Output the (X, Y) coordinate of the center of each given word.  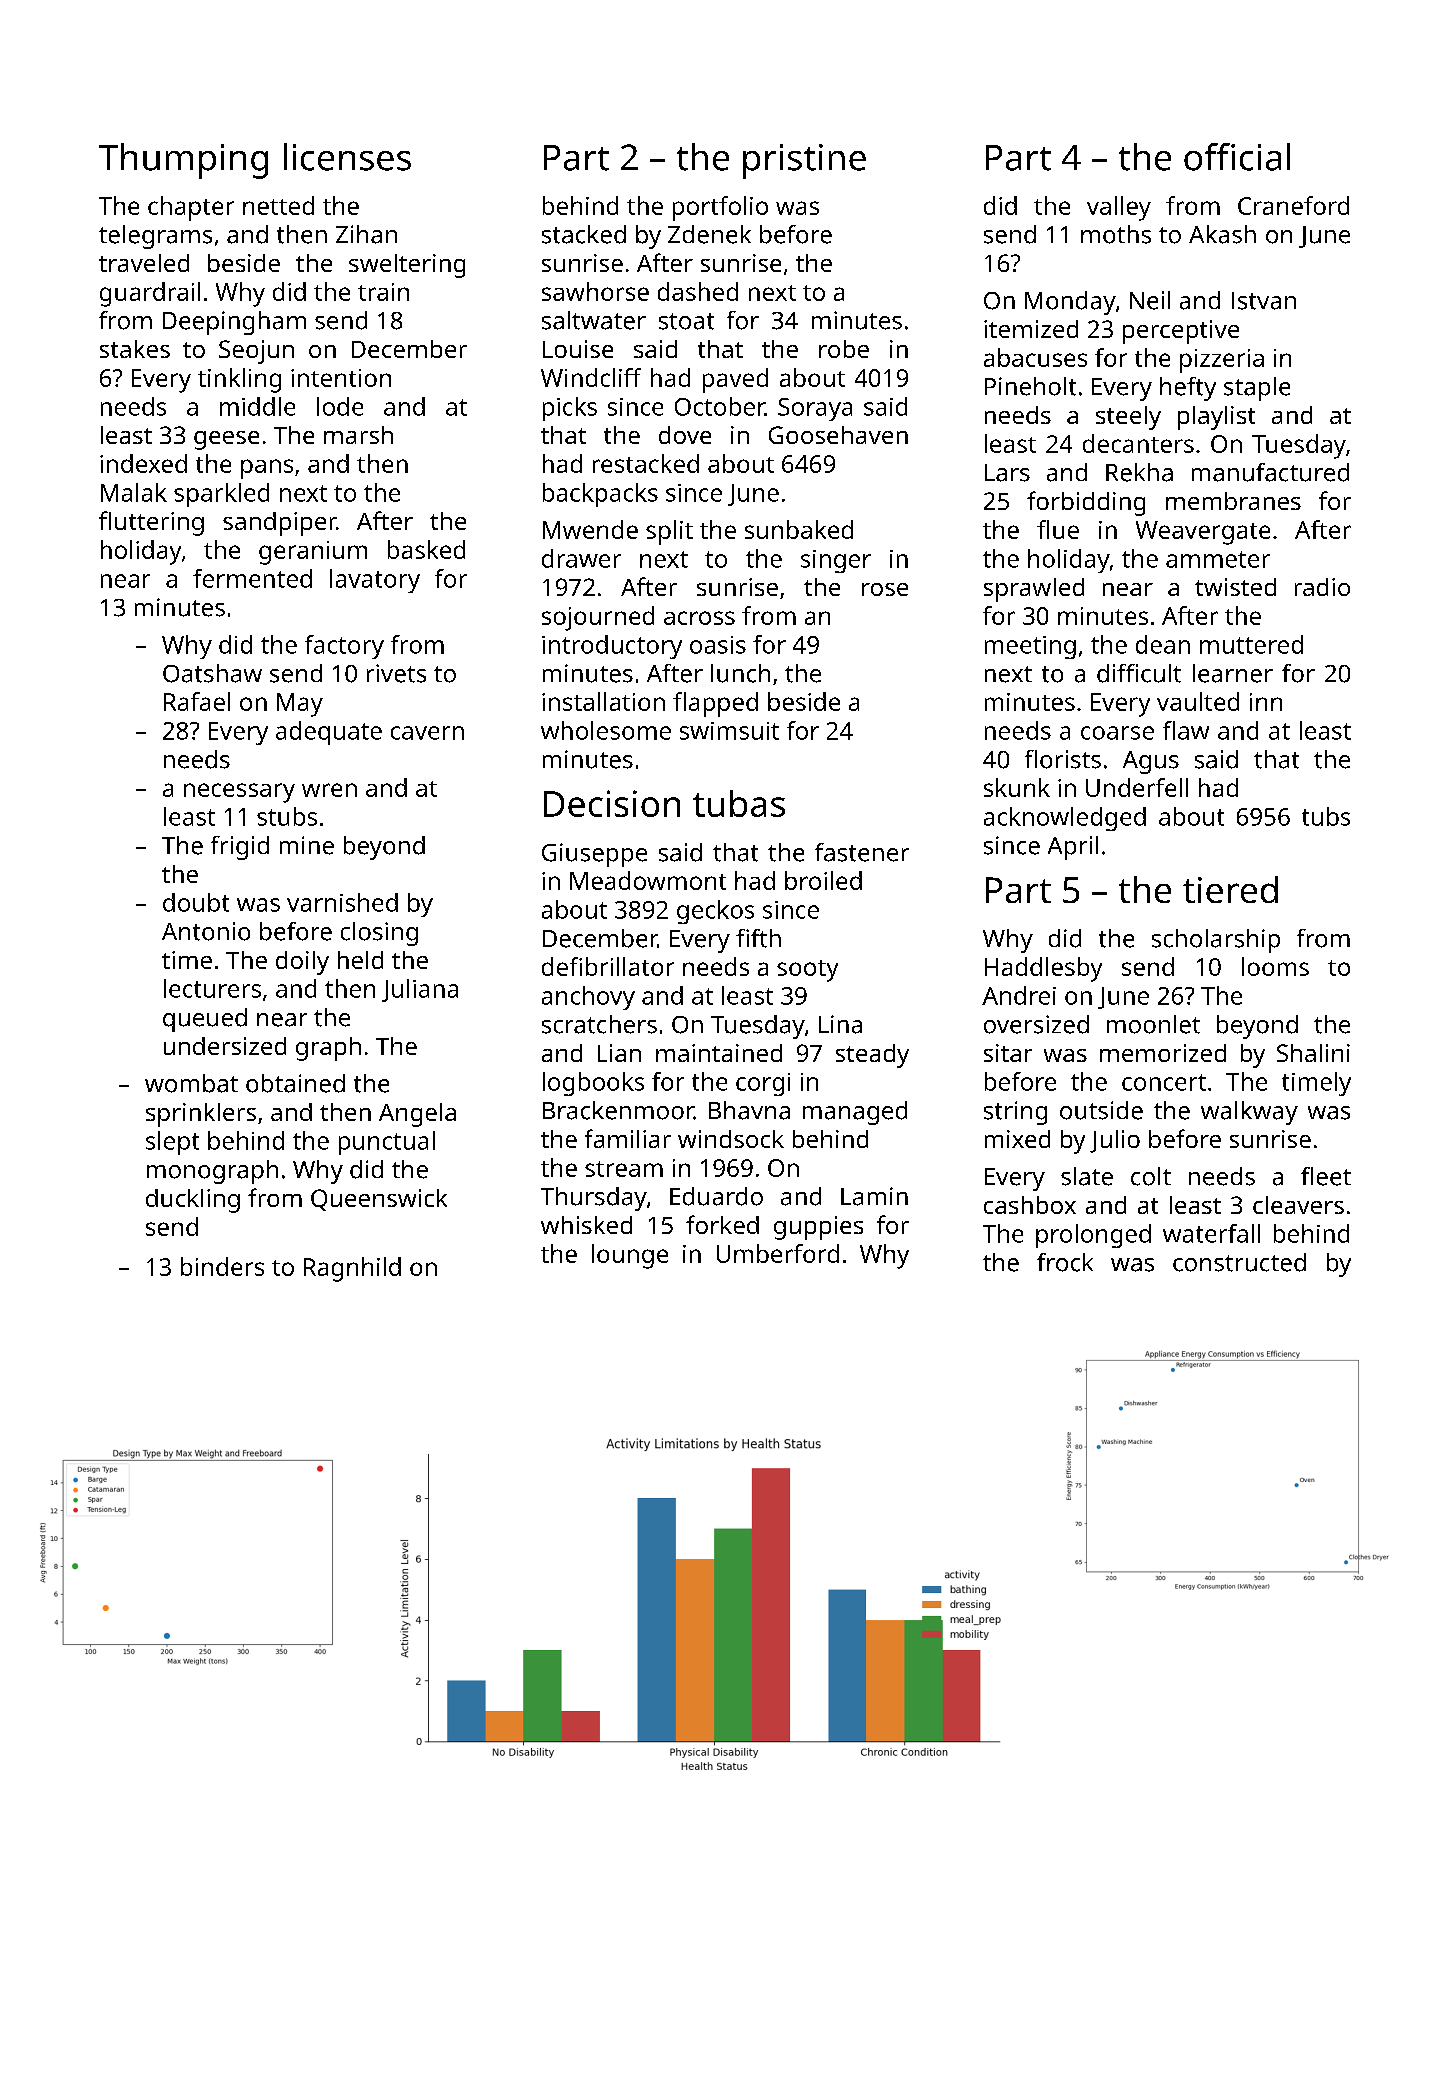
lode (340, 406)
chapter (191, 208)
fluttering (151, 523)
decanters (1138, 443)
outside (1101, 1110)
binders (222, 1266)
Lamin (874, 1196)
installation (603, 701)
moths (1116, 234)
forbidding (1086, 503)
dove (685, 435)
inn (1266, 702)
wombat (191, 1083)
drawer (581, 558)
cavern (427, 733)
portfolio (720, 208)
